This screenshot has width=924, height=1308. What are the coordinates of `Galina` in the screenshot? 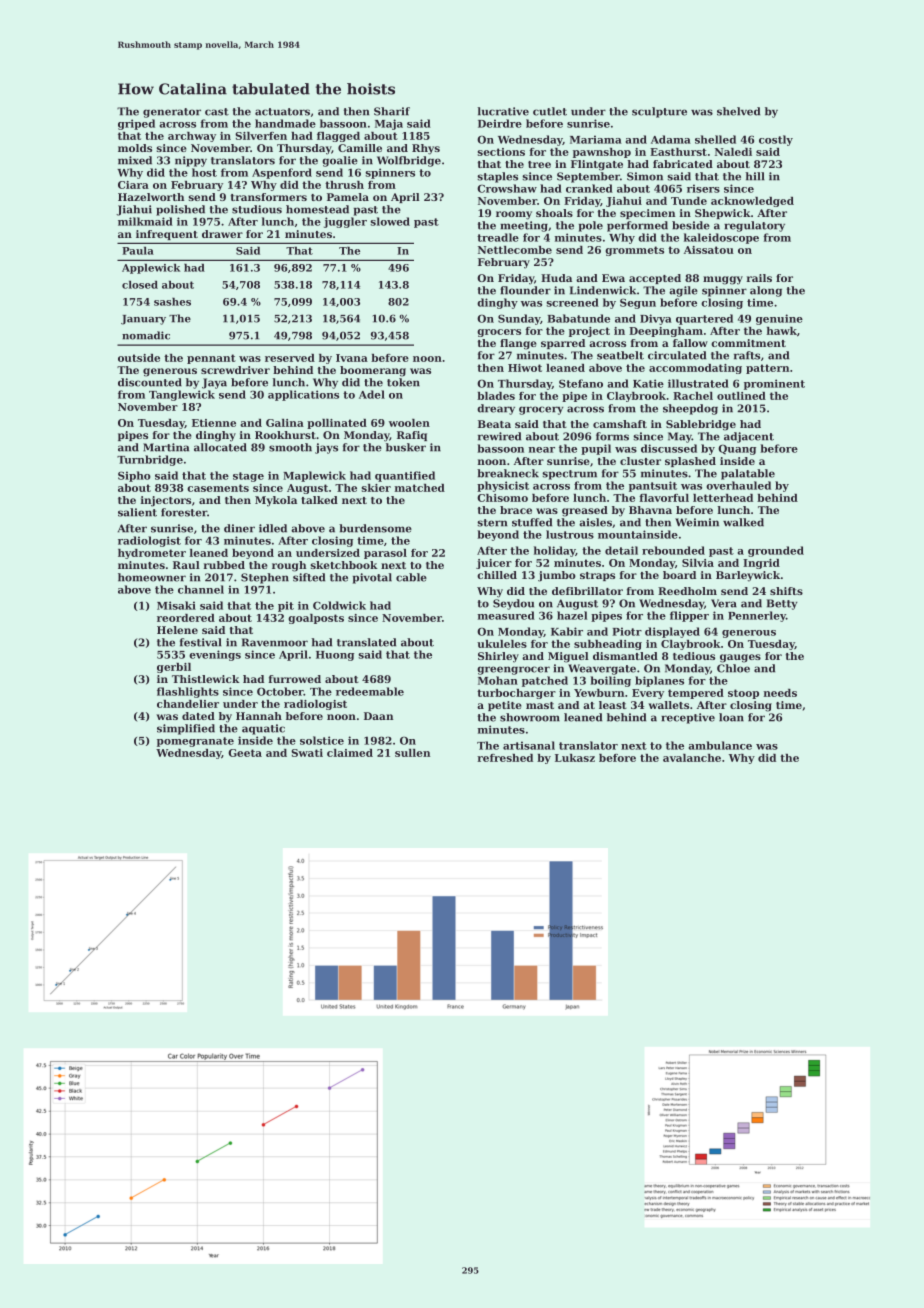 It's located at (285, 423).
